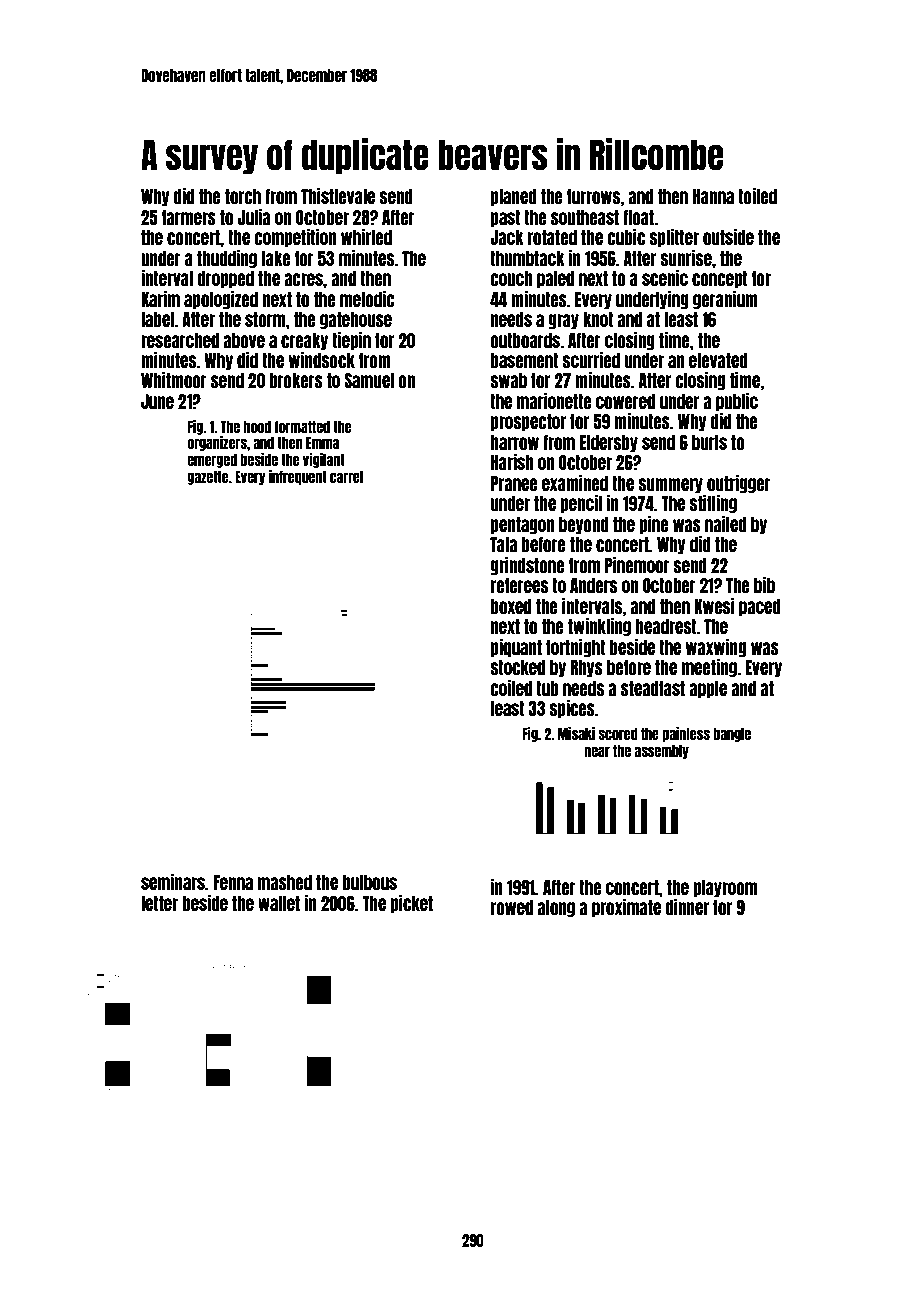  I want to click on summery, so click(670, 485).
